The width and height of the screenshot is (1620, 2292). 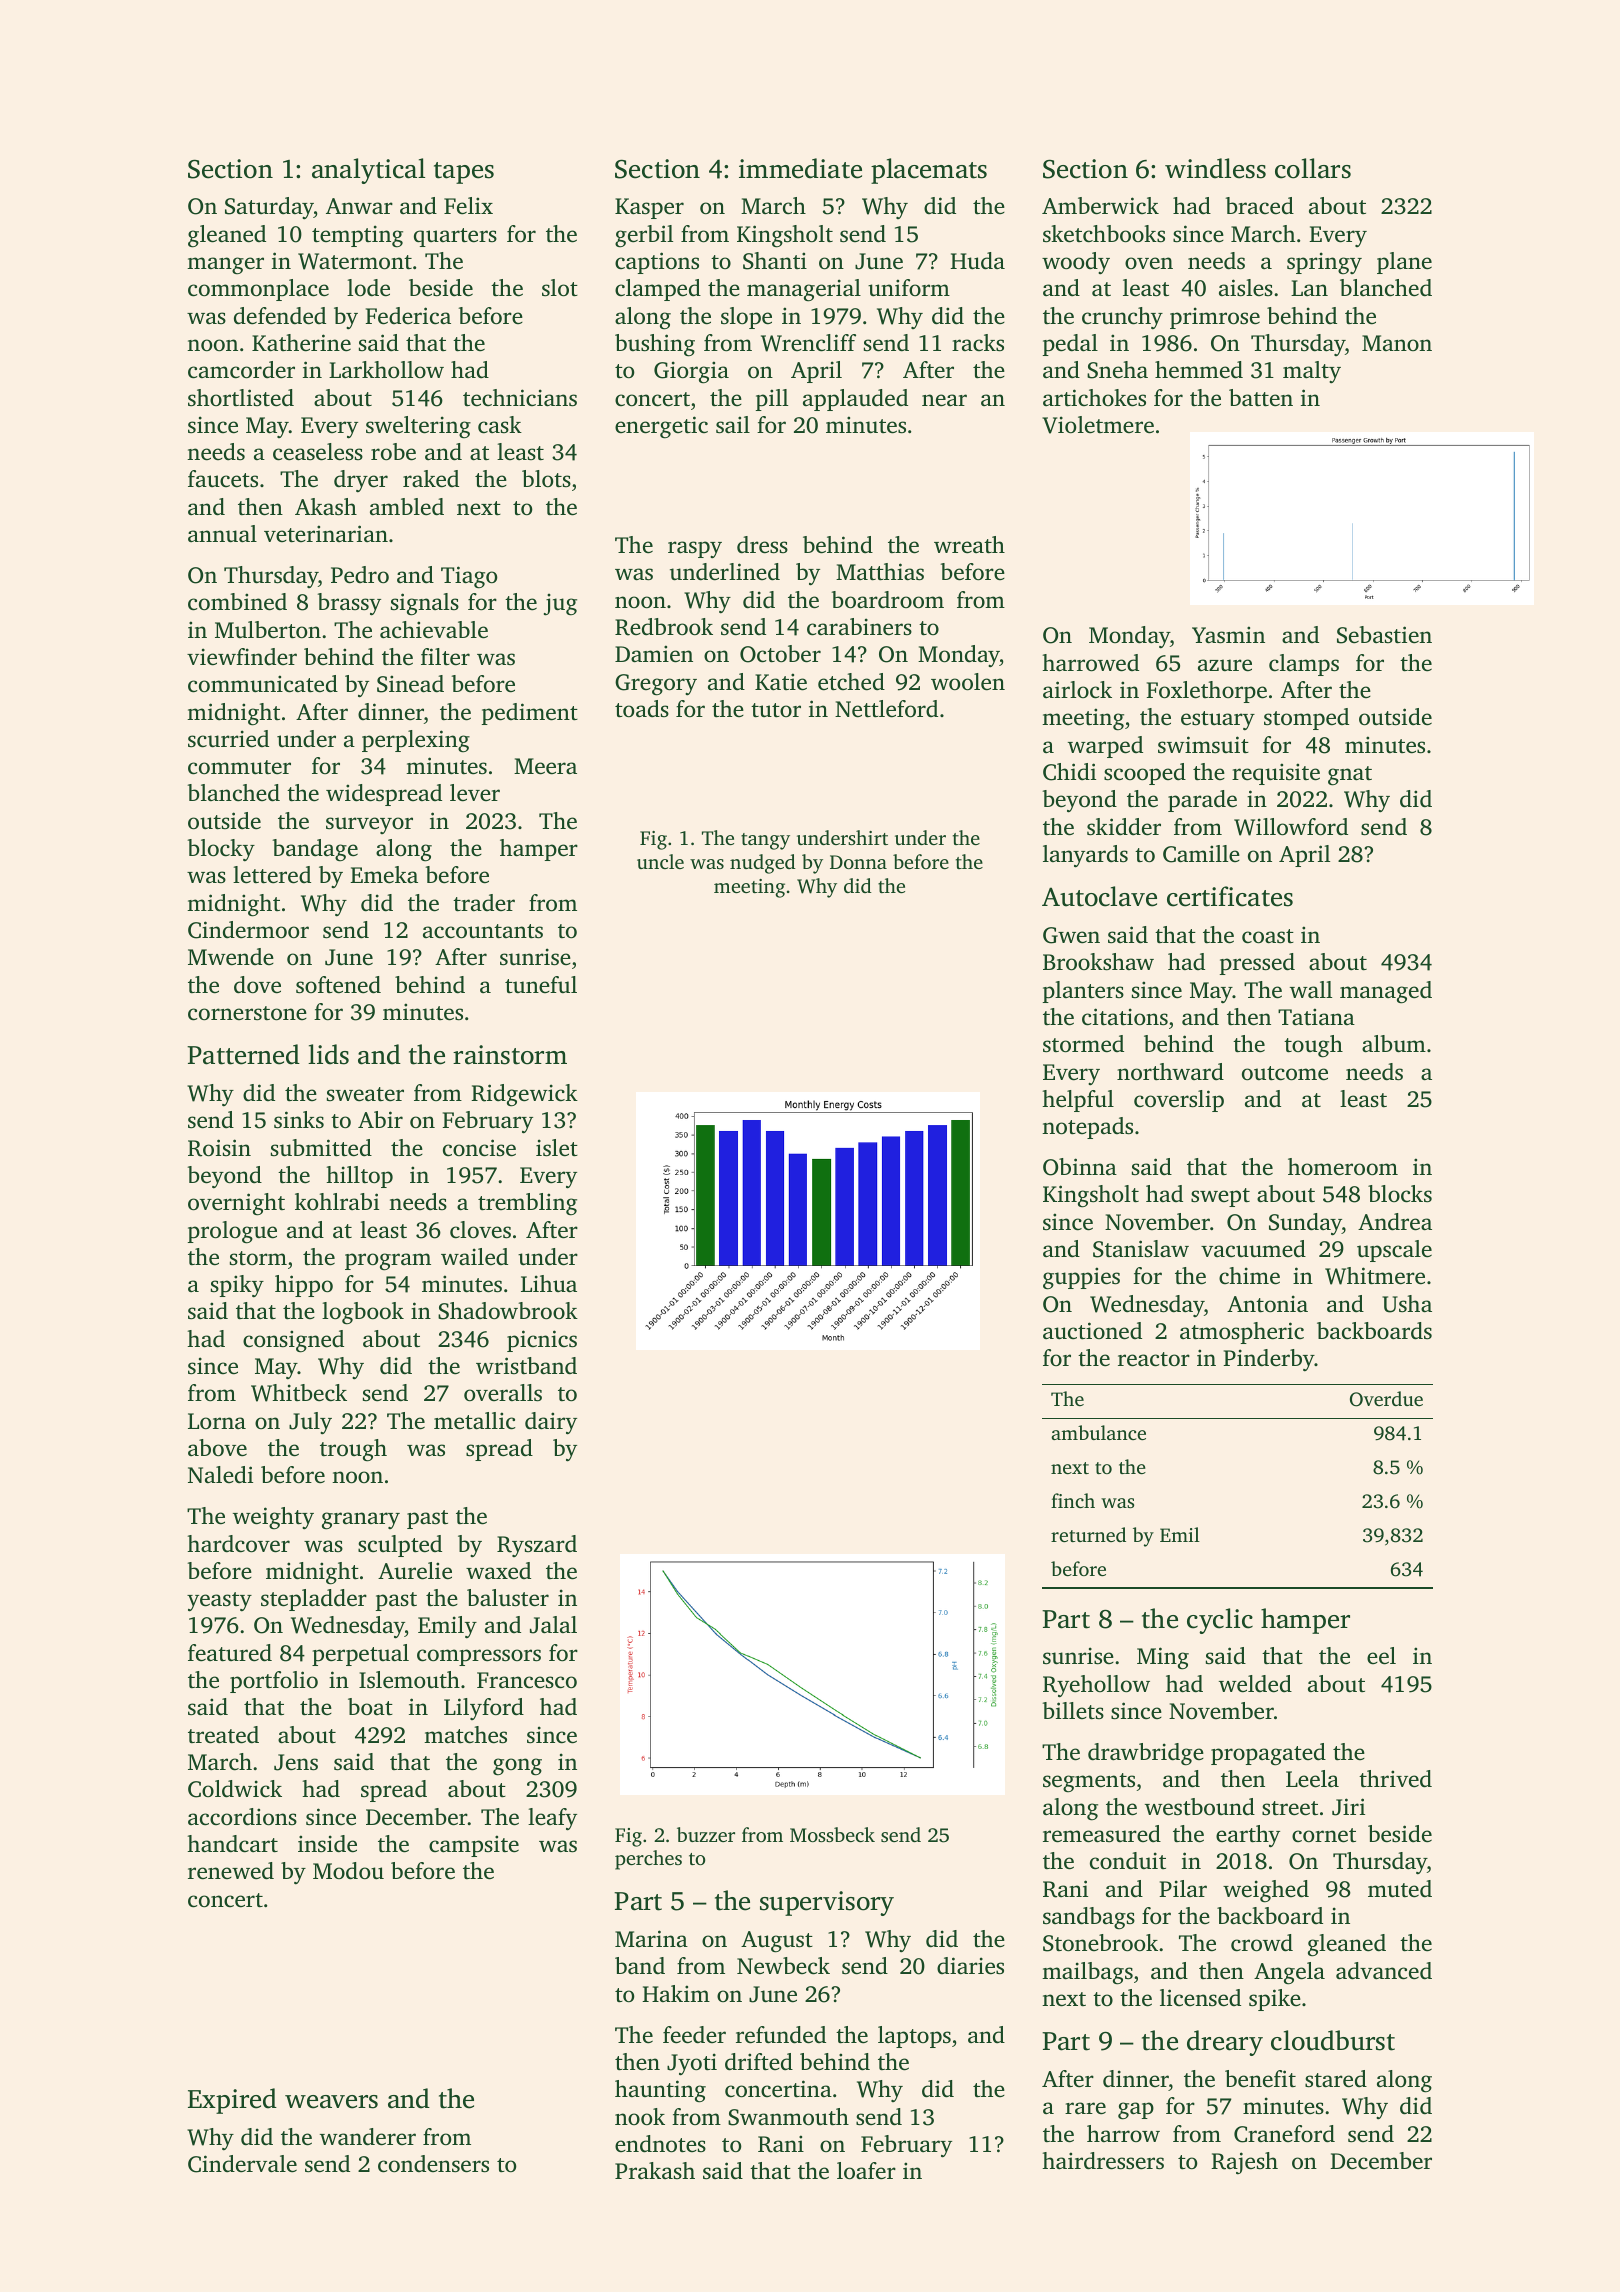 I want to click on weavers, so click(x=331, y=2102).
